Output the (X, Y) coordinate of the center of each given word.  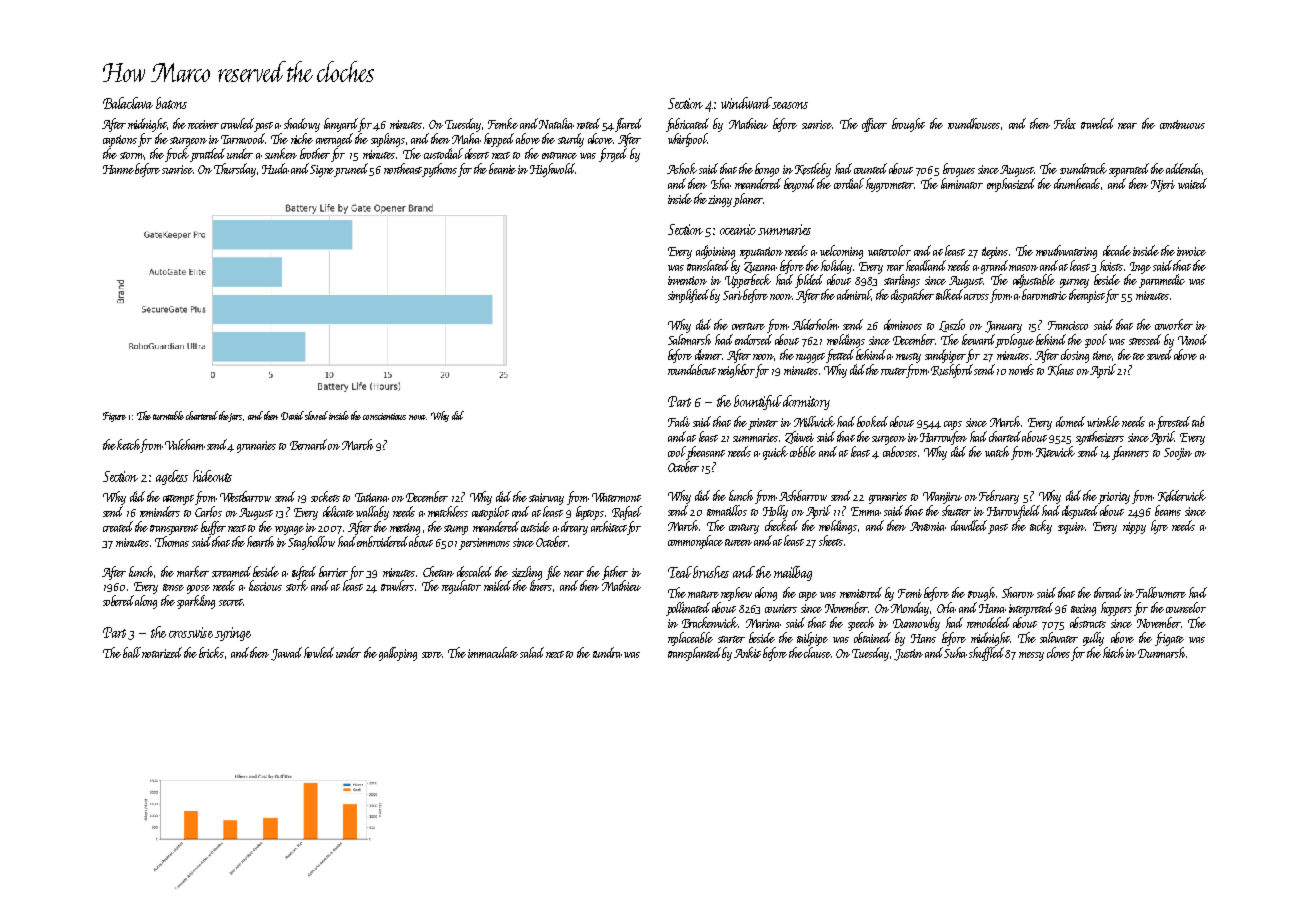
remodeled (988, 622)
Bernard (308, 444)
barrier (333, 571)
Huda (275, 168)
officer (874, 125)
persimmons (484, 544)
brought (908, 125)
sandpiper (945, 356)
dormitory (806, 402)
